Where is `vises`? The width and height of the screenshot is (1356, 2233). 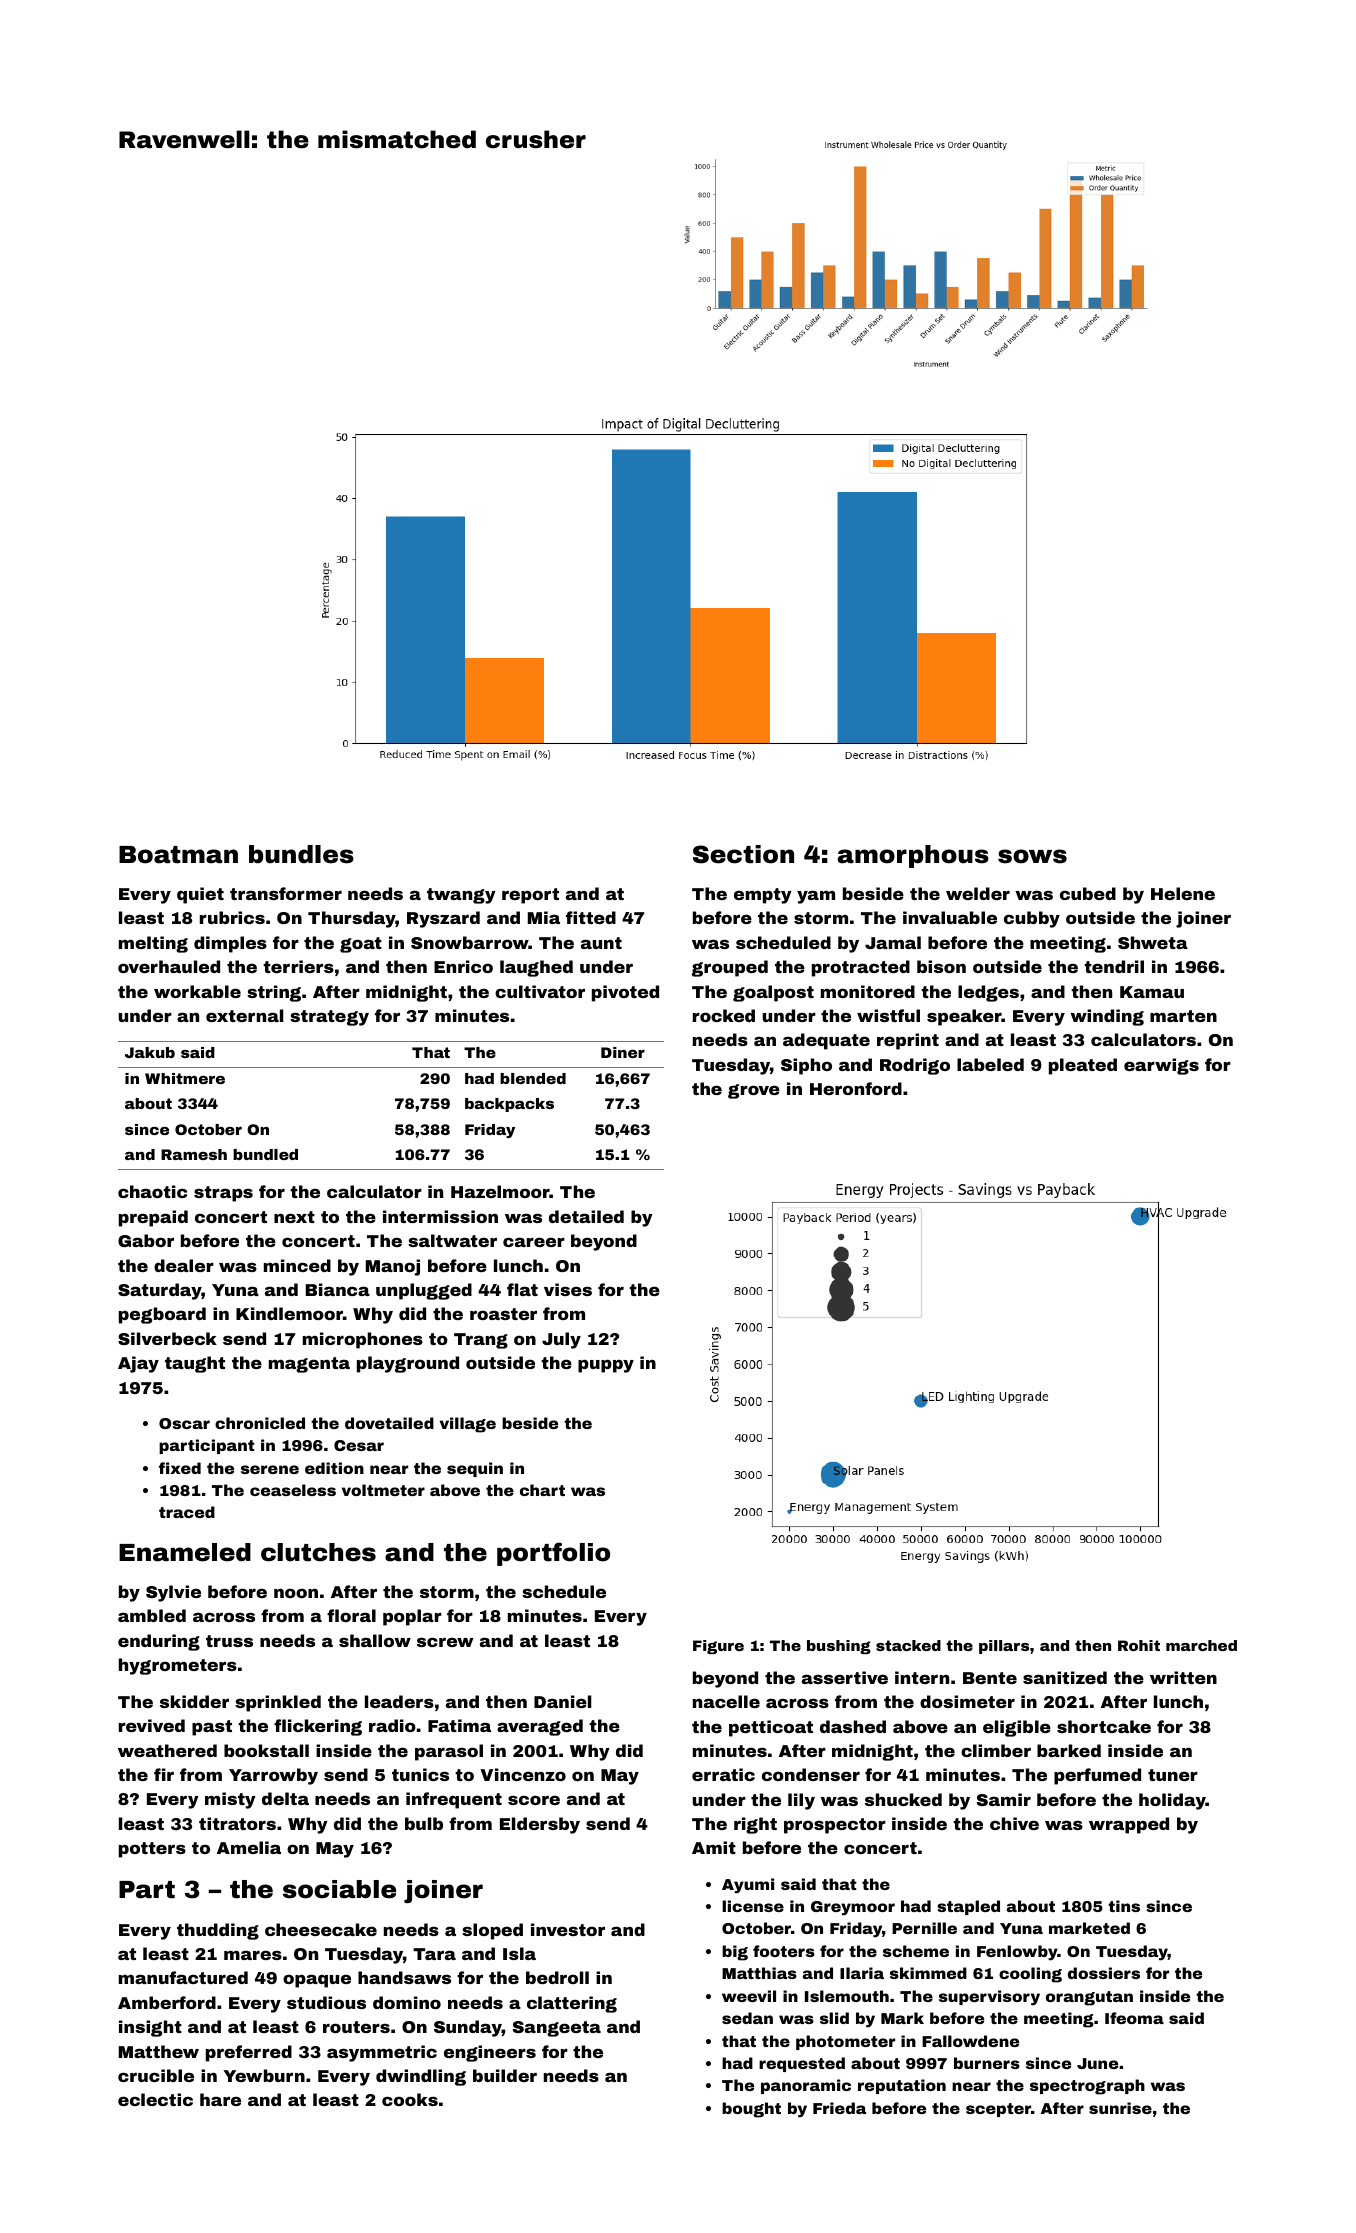 vises is located at coordinates (568, 1289).
